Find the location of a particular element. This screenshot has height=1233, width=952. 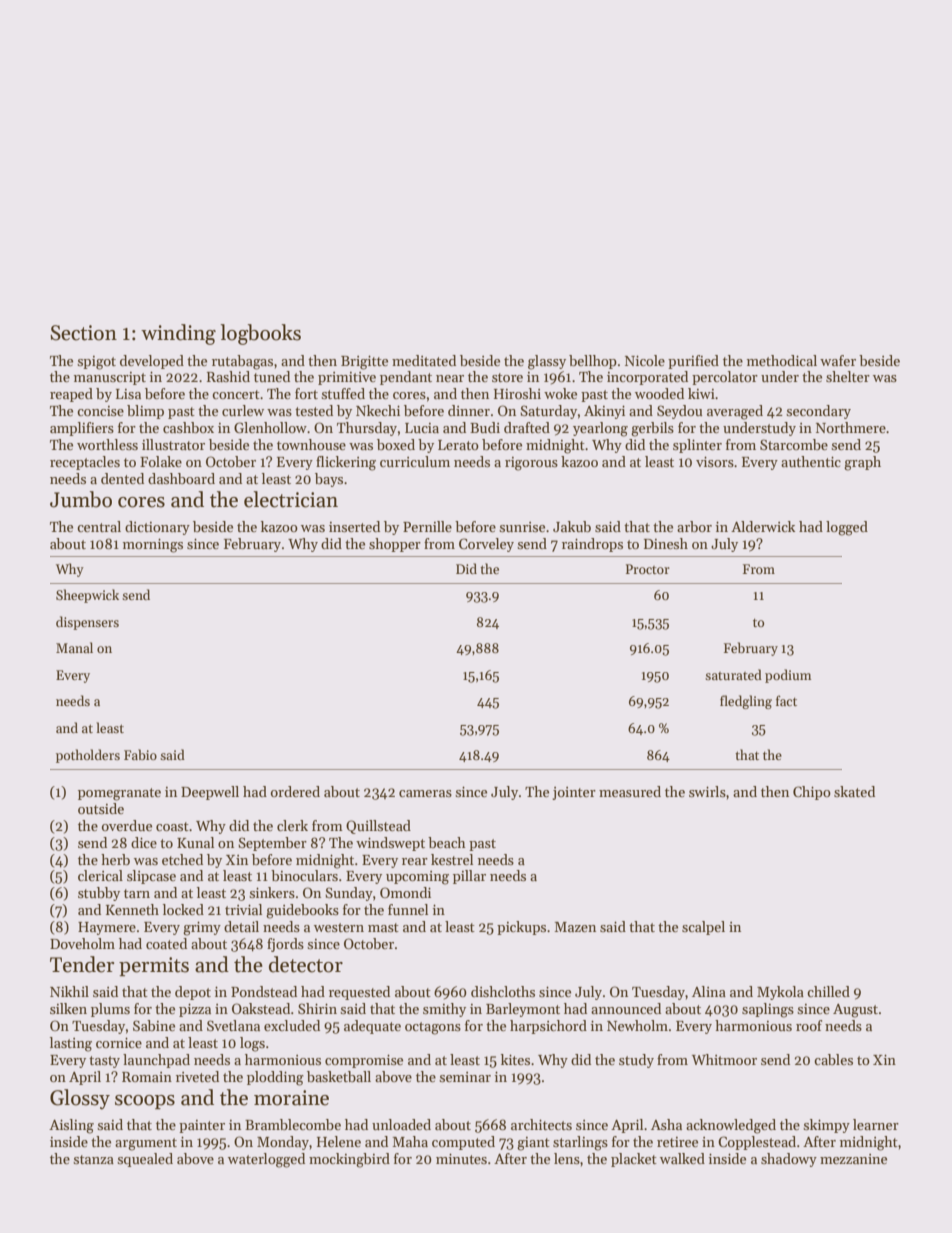

ordered is located at coordinates (295, 791).
